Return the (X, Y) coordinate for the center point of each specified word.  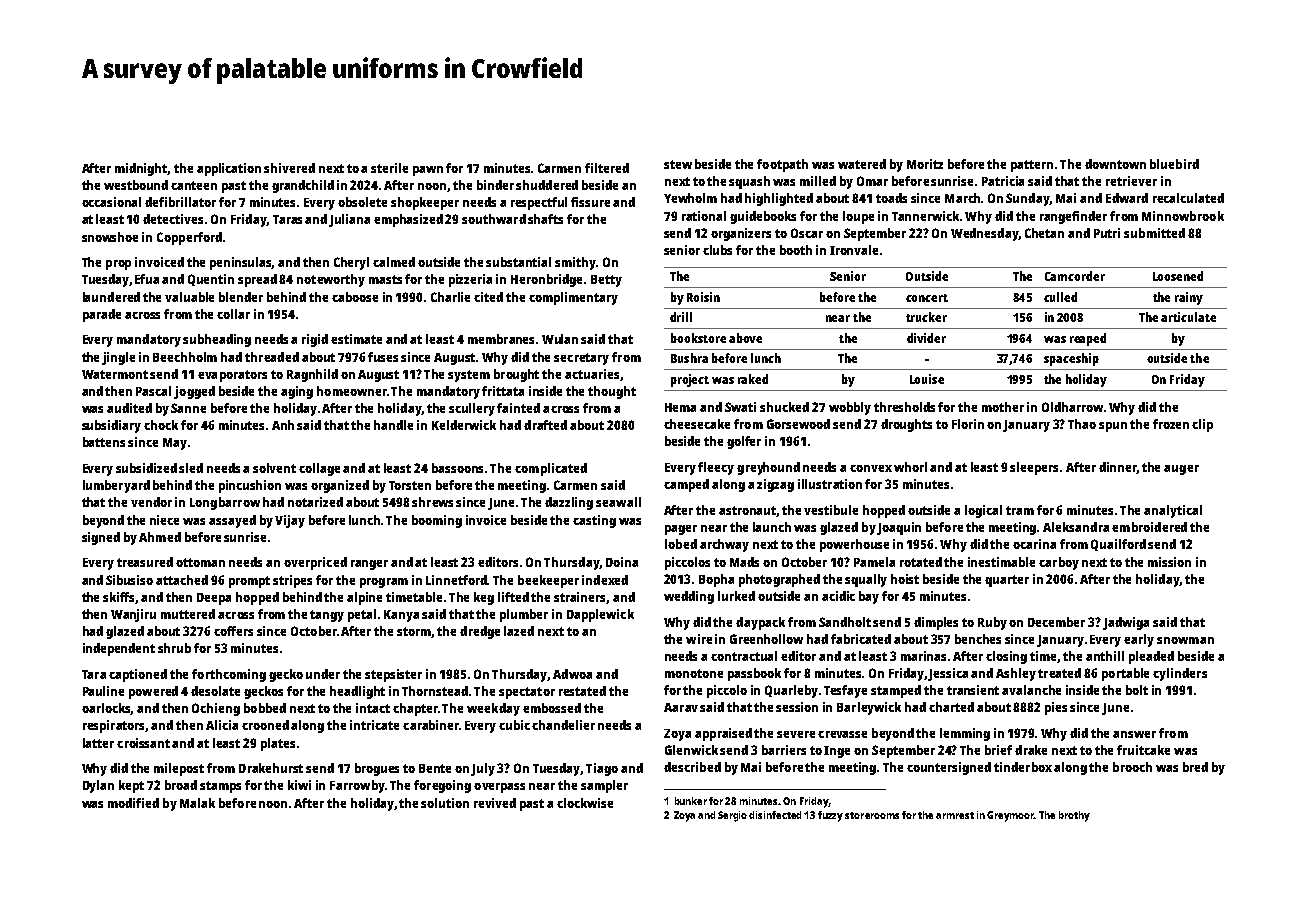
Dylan (98, 786)
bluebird (1174, 164)
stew (678, 164)
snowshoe (110, 237)
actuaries (592, 374)
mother (1003, 407)
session (797, 707)
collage (319, 469)
